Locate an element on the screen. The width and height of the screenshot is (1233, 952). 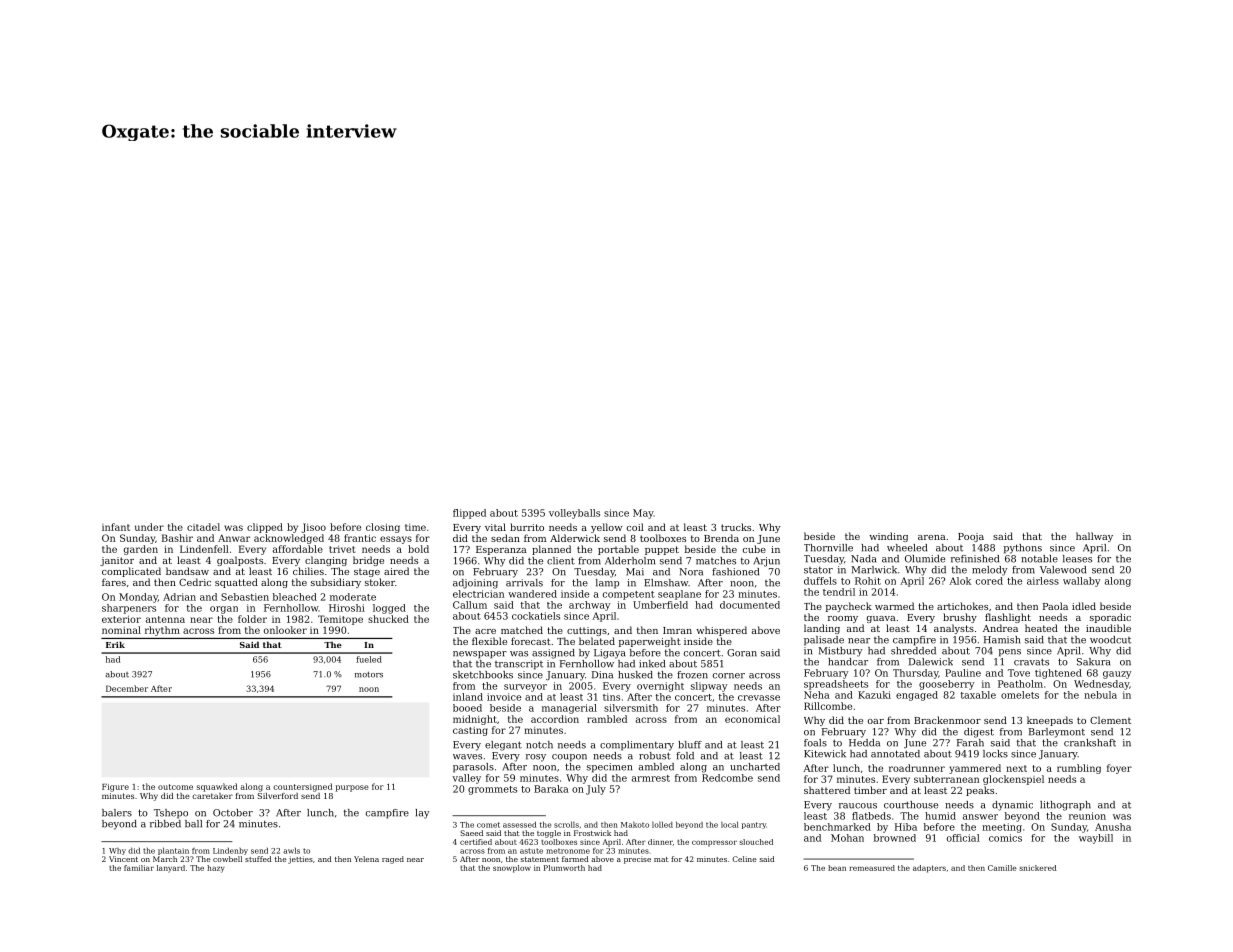
bluff is located at coordinates (690, 745).
